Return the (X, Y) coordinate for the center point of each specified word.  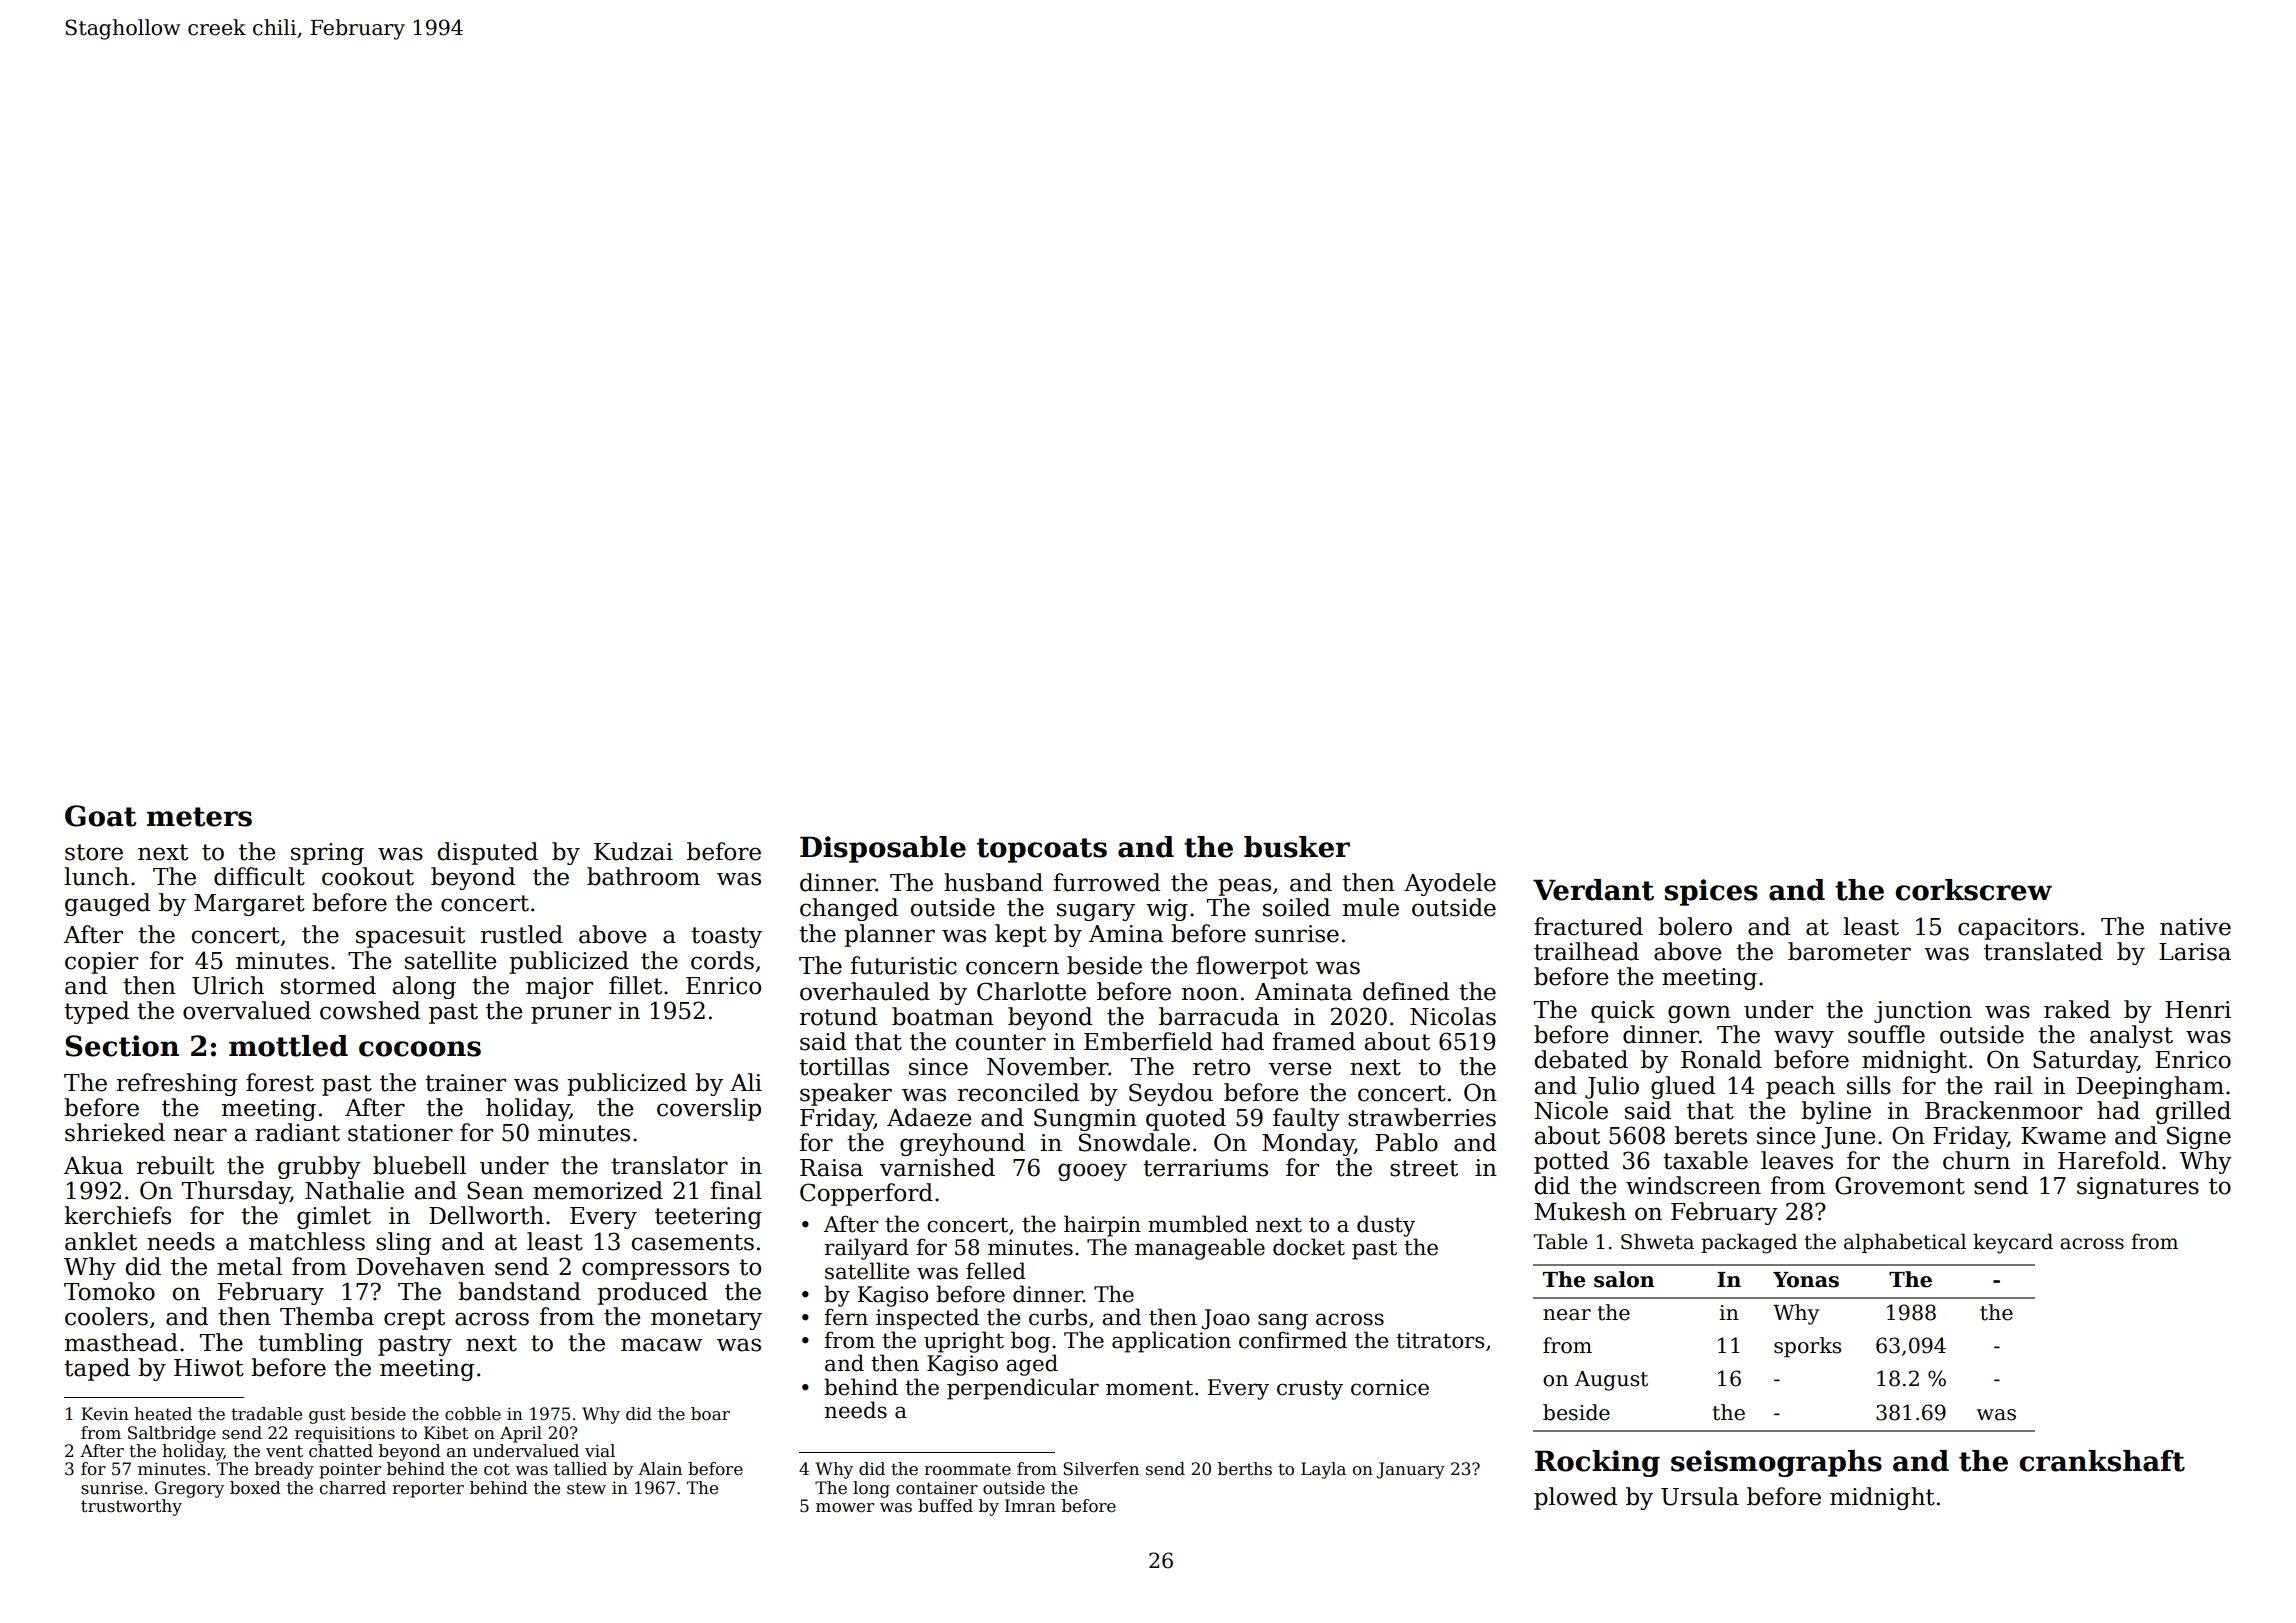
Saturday (2085, 1061)
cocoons (420, 1049)
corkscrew (1973, 890)
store (94, 852)
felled (996, 1271)
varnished (937, 1167)
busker (1297, 847)
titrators (1440, 1340)
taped (97, 1369)
